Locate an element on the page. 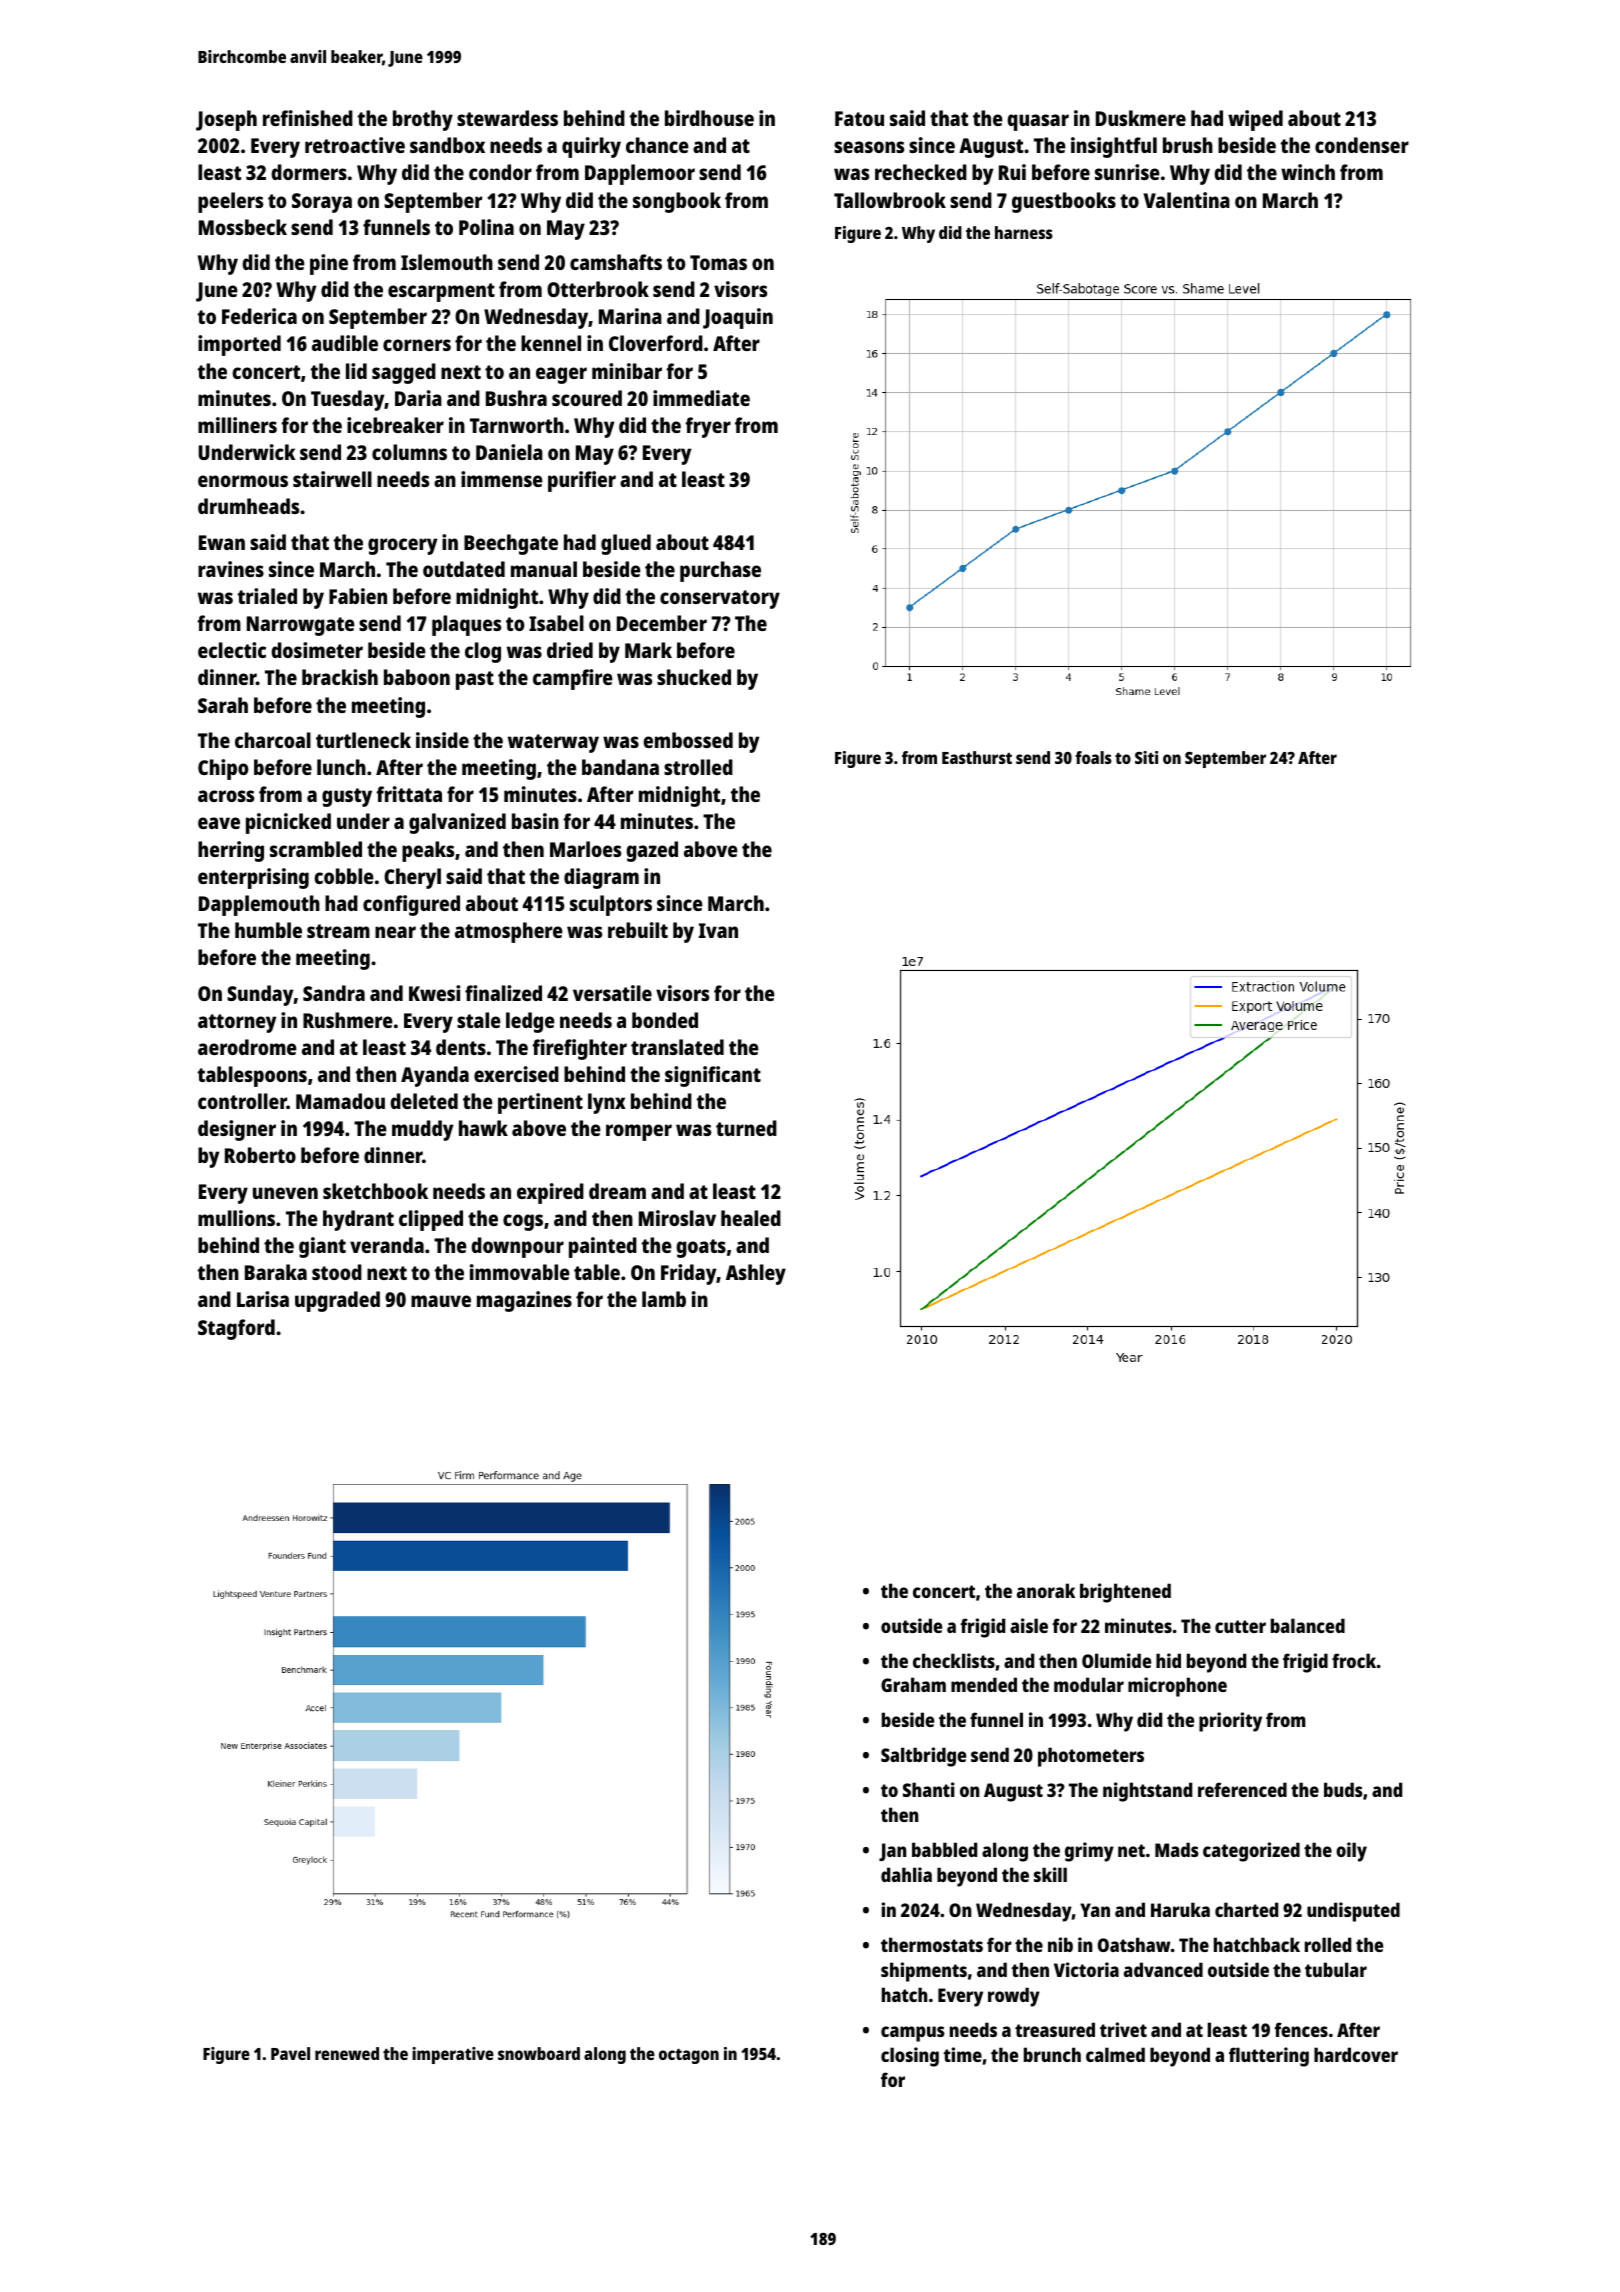 The height and width of the page is (2292, 1620). renewed is located at coordinates (347, 2053).
